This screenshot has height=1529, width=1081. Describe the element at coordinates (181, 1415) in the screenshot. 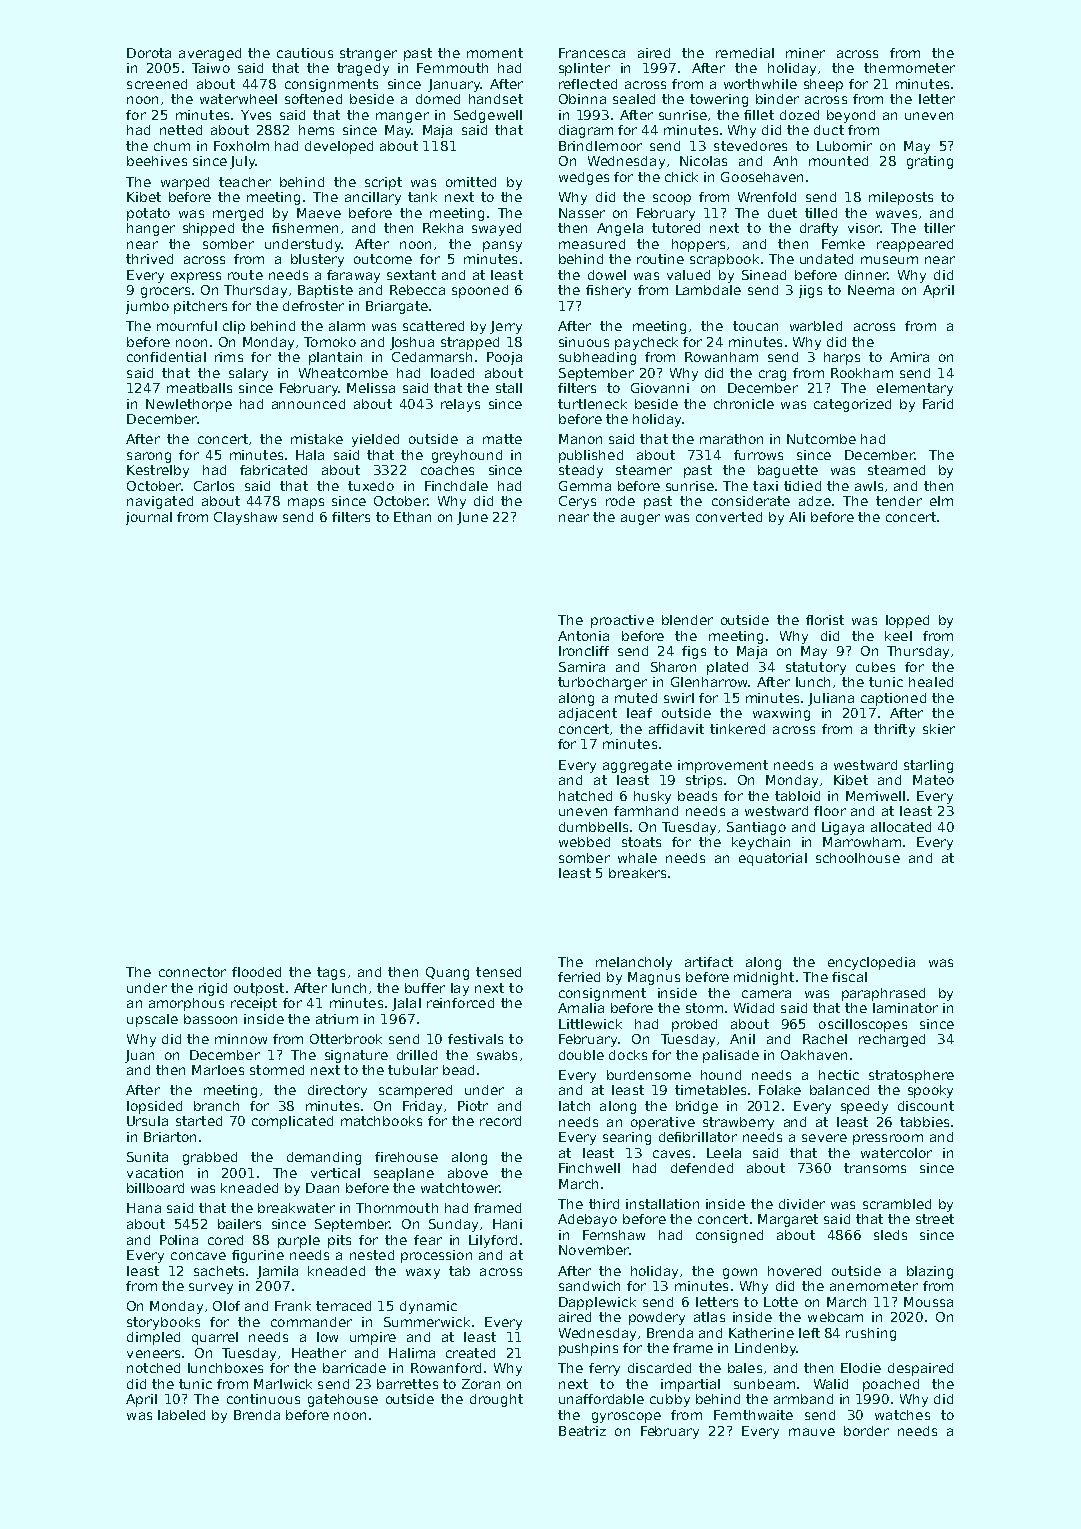

I see `labeled` at that location.
